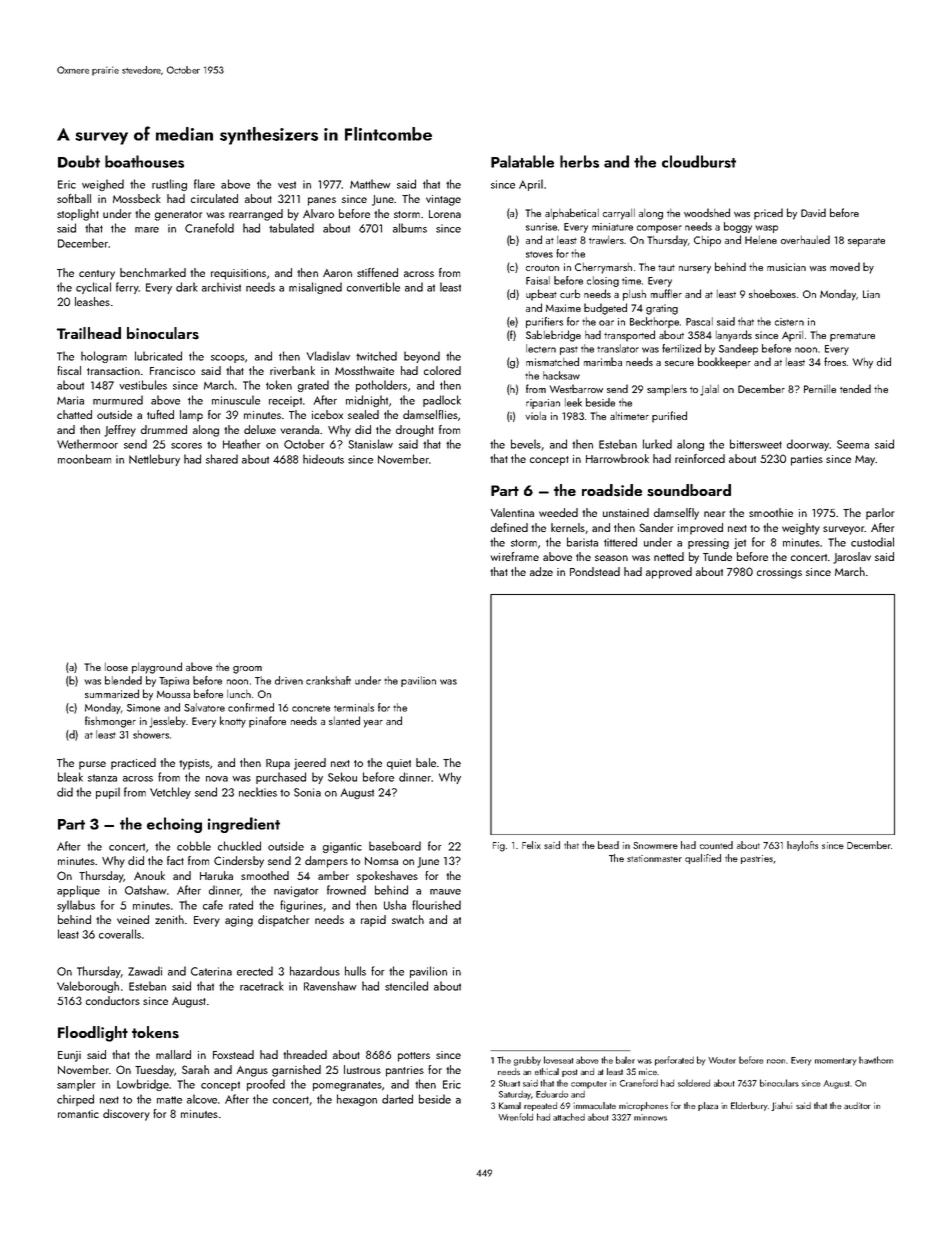  What do you see at coordinates (857, 1105) in the image?
I see `auditor` at bounding box center [857, 1105].
